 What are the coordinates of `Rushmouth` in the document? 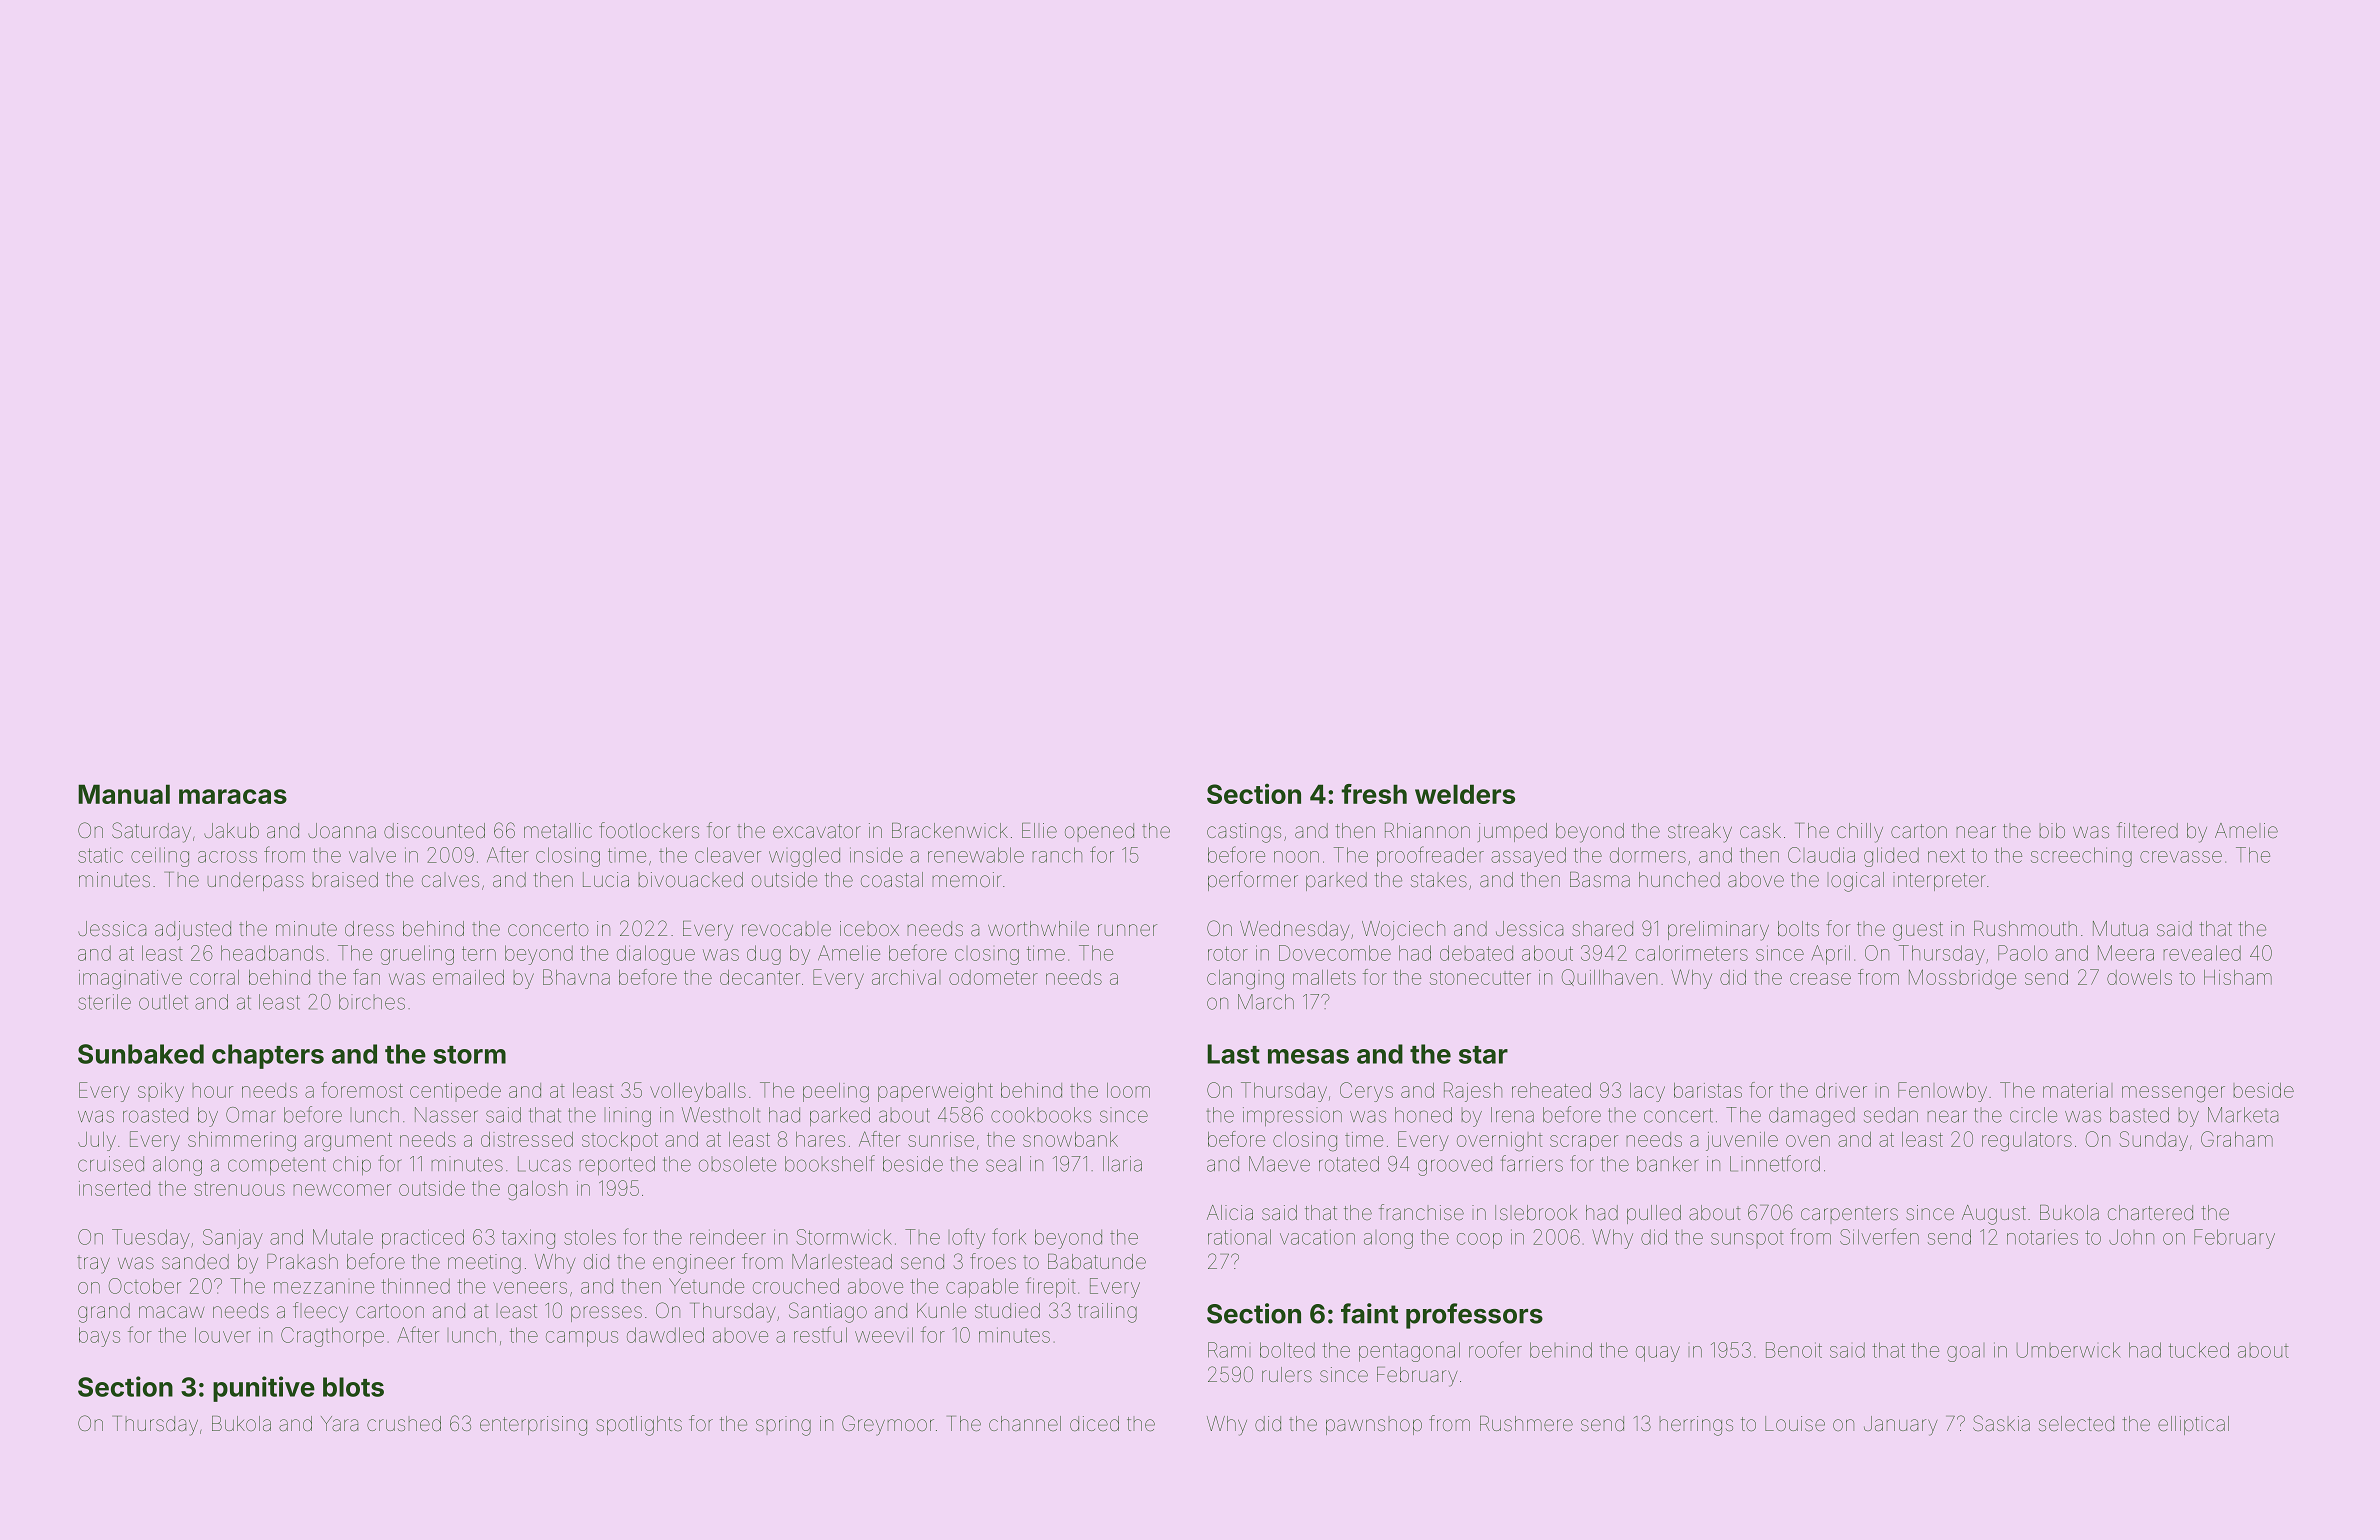 It's located at (2025, 928).
